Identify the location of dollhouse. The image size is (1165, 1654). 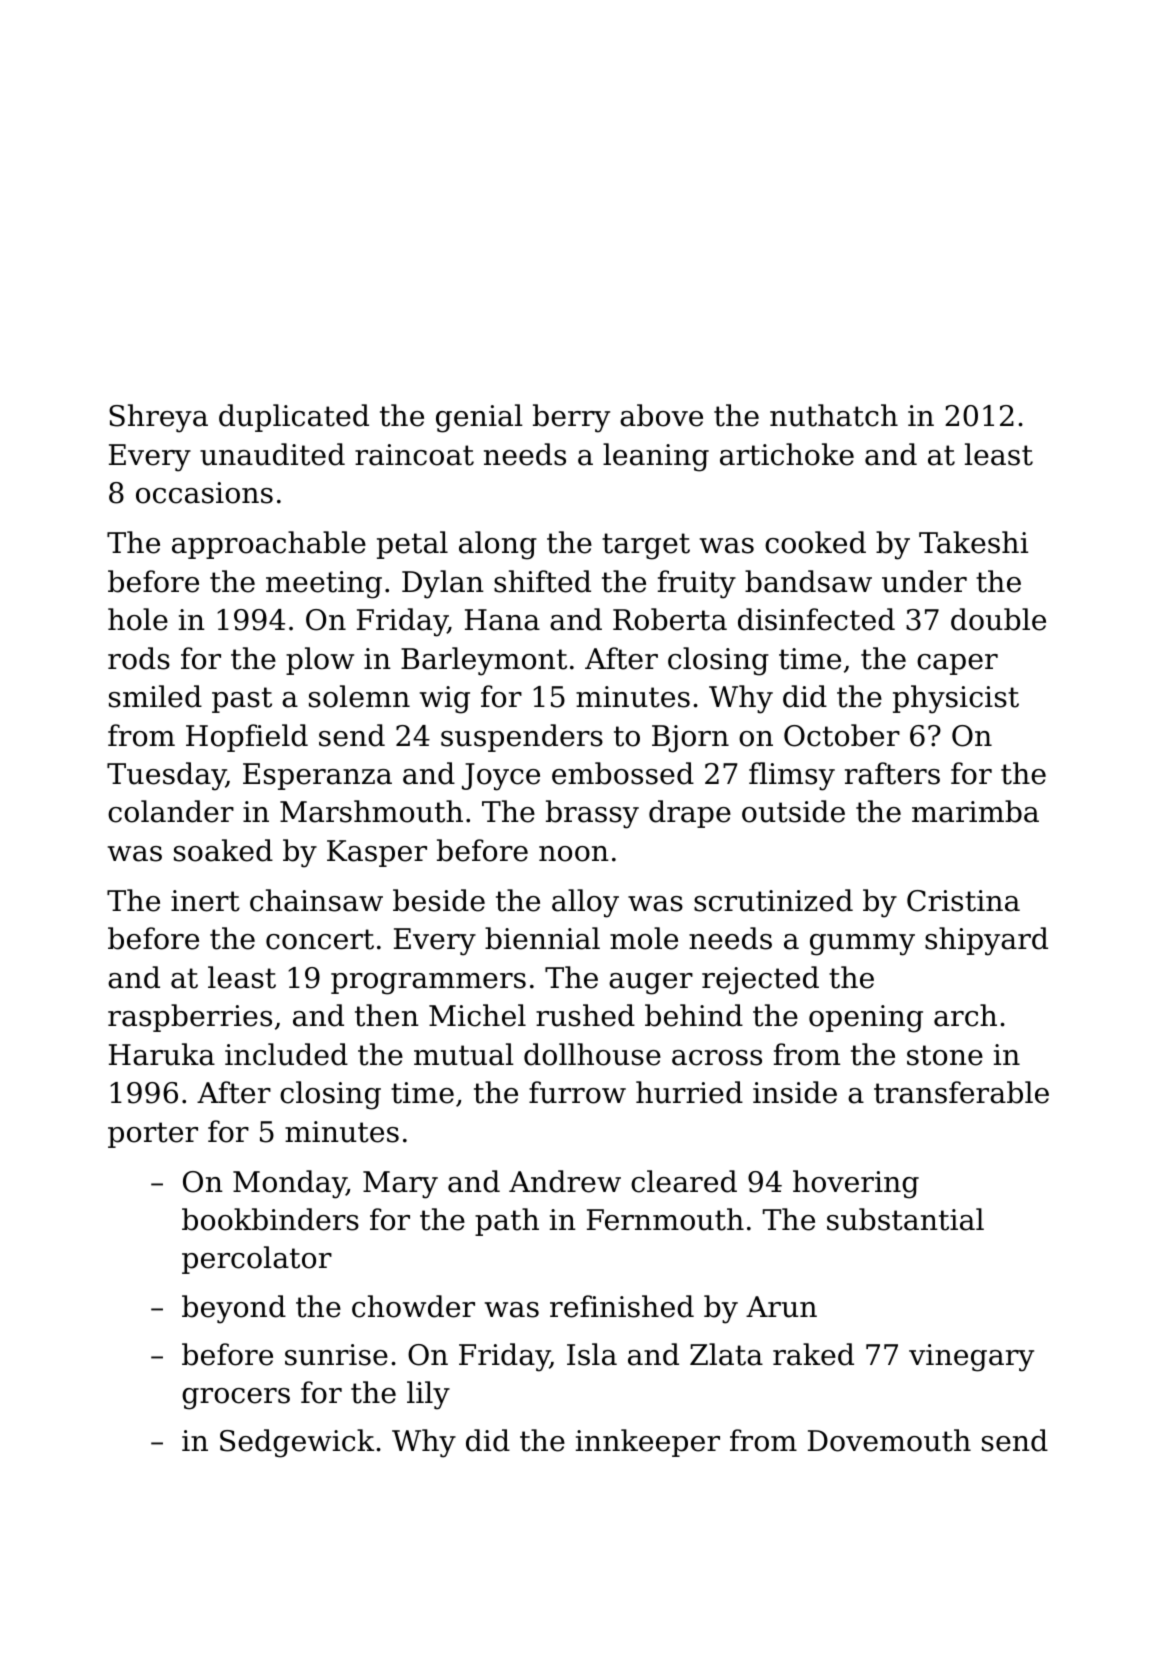
(592, 1054).
